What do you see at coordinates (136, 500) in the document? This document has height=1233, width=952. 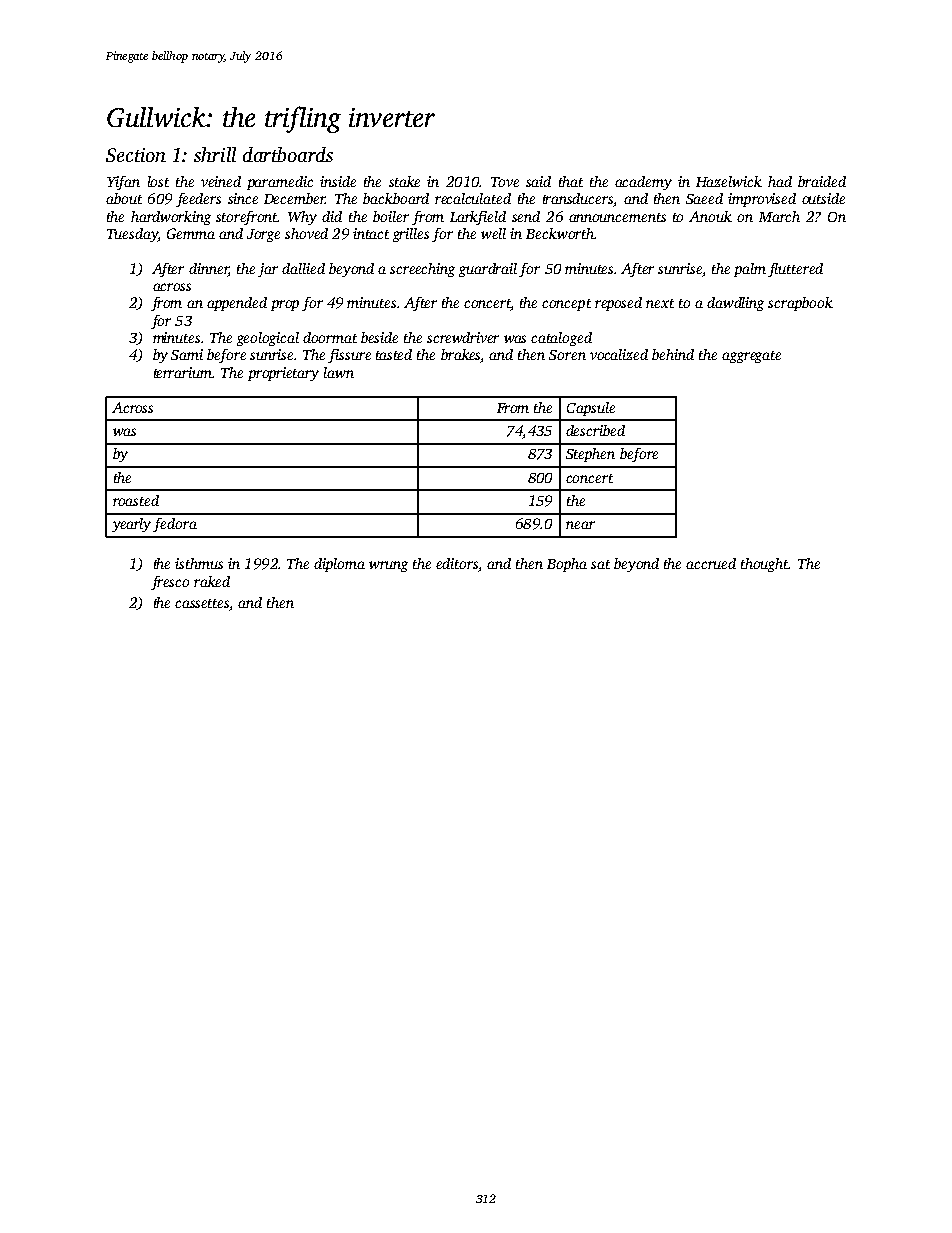 I see `roasted` at bounding box center [136, 500].
